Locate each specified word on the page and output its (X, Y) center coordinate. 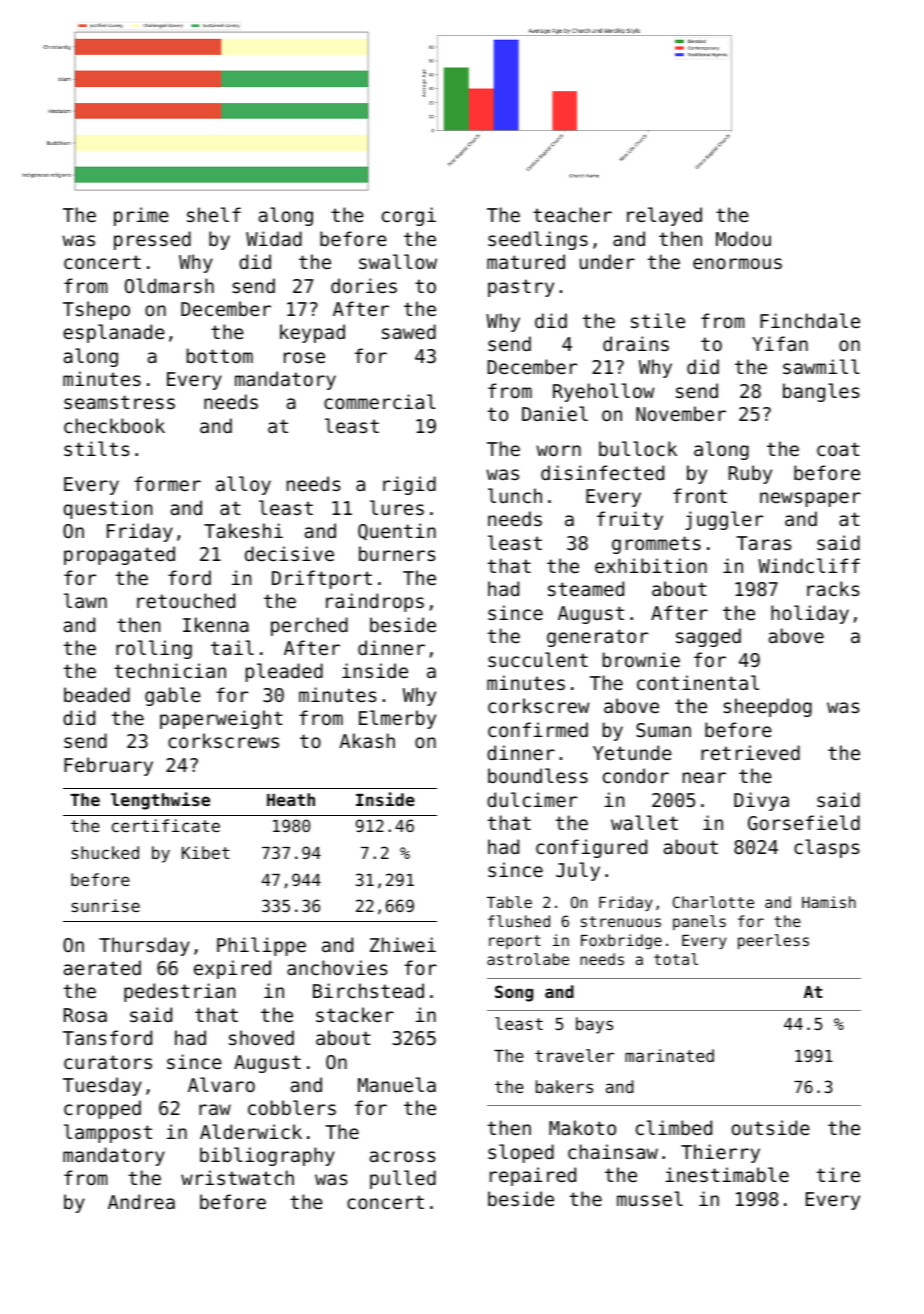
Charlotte (713, 902)
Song (514, 993)
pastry (521, 288)
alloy (243, 485)
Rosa (85, 1015)
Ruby (750, 474)
